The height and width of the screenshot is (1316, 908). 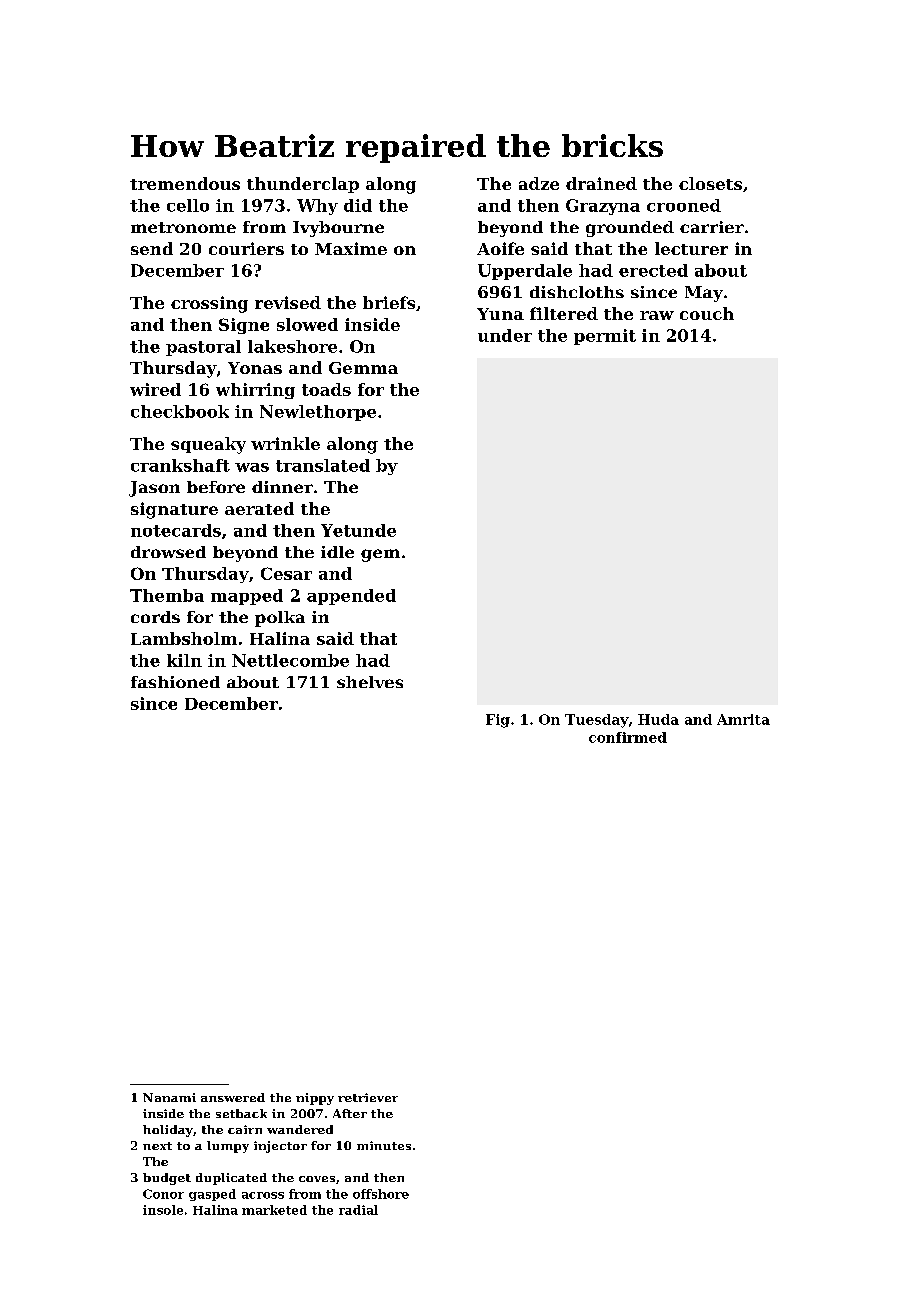 I want to click on confirmed, so click(x=628, y=737).
